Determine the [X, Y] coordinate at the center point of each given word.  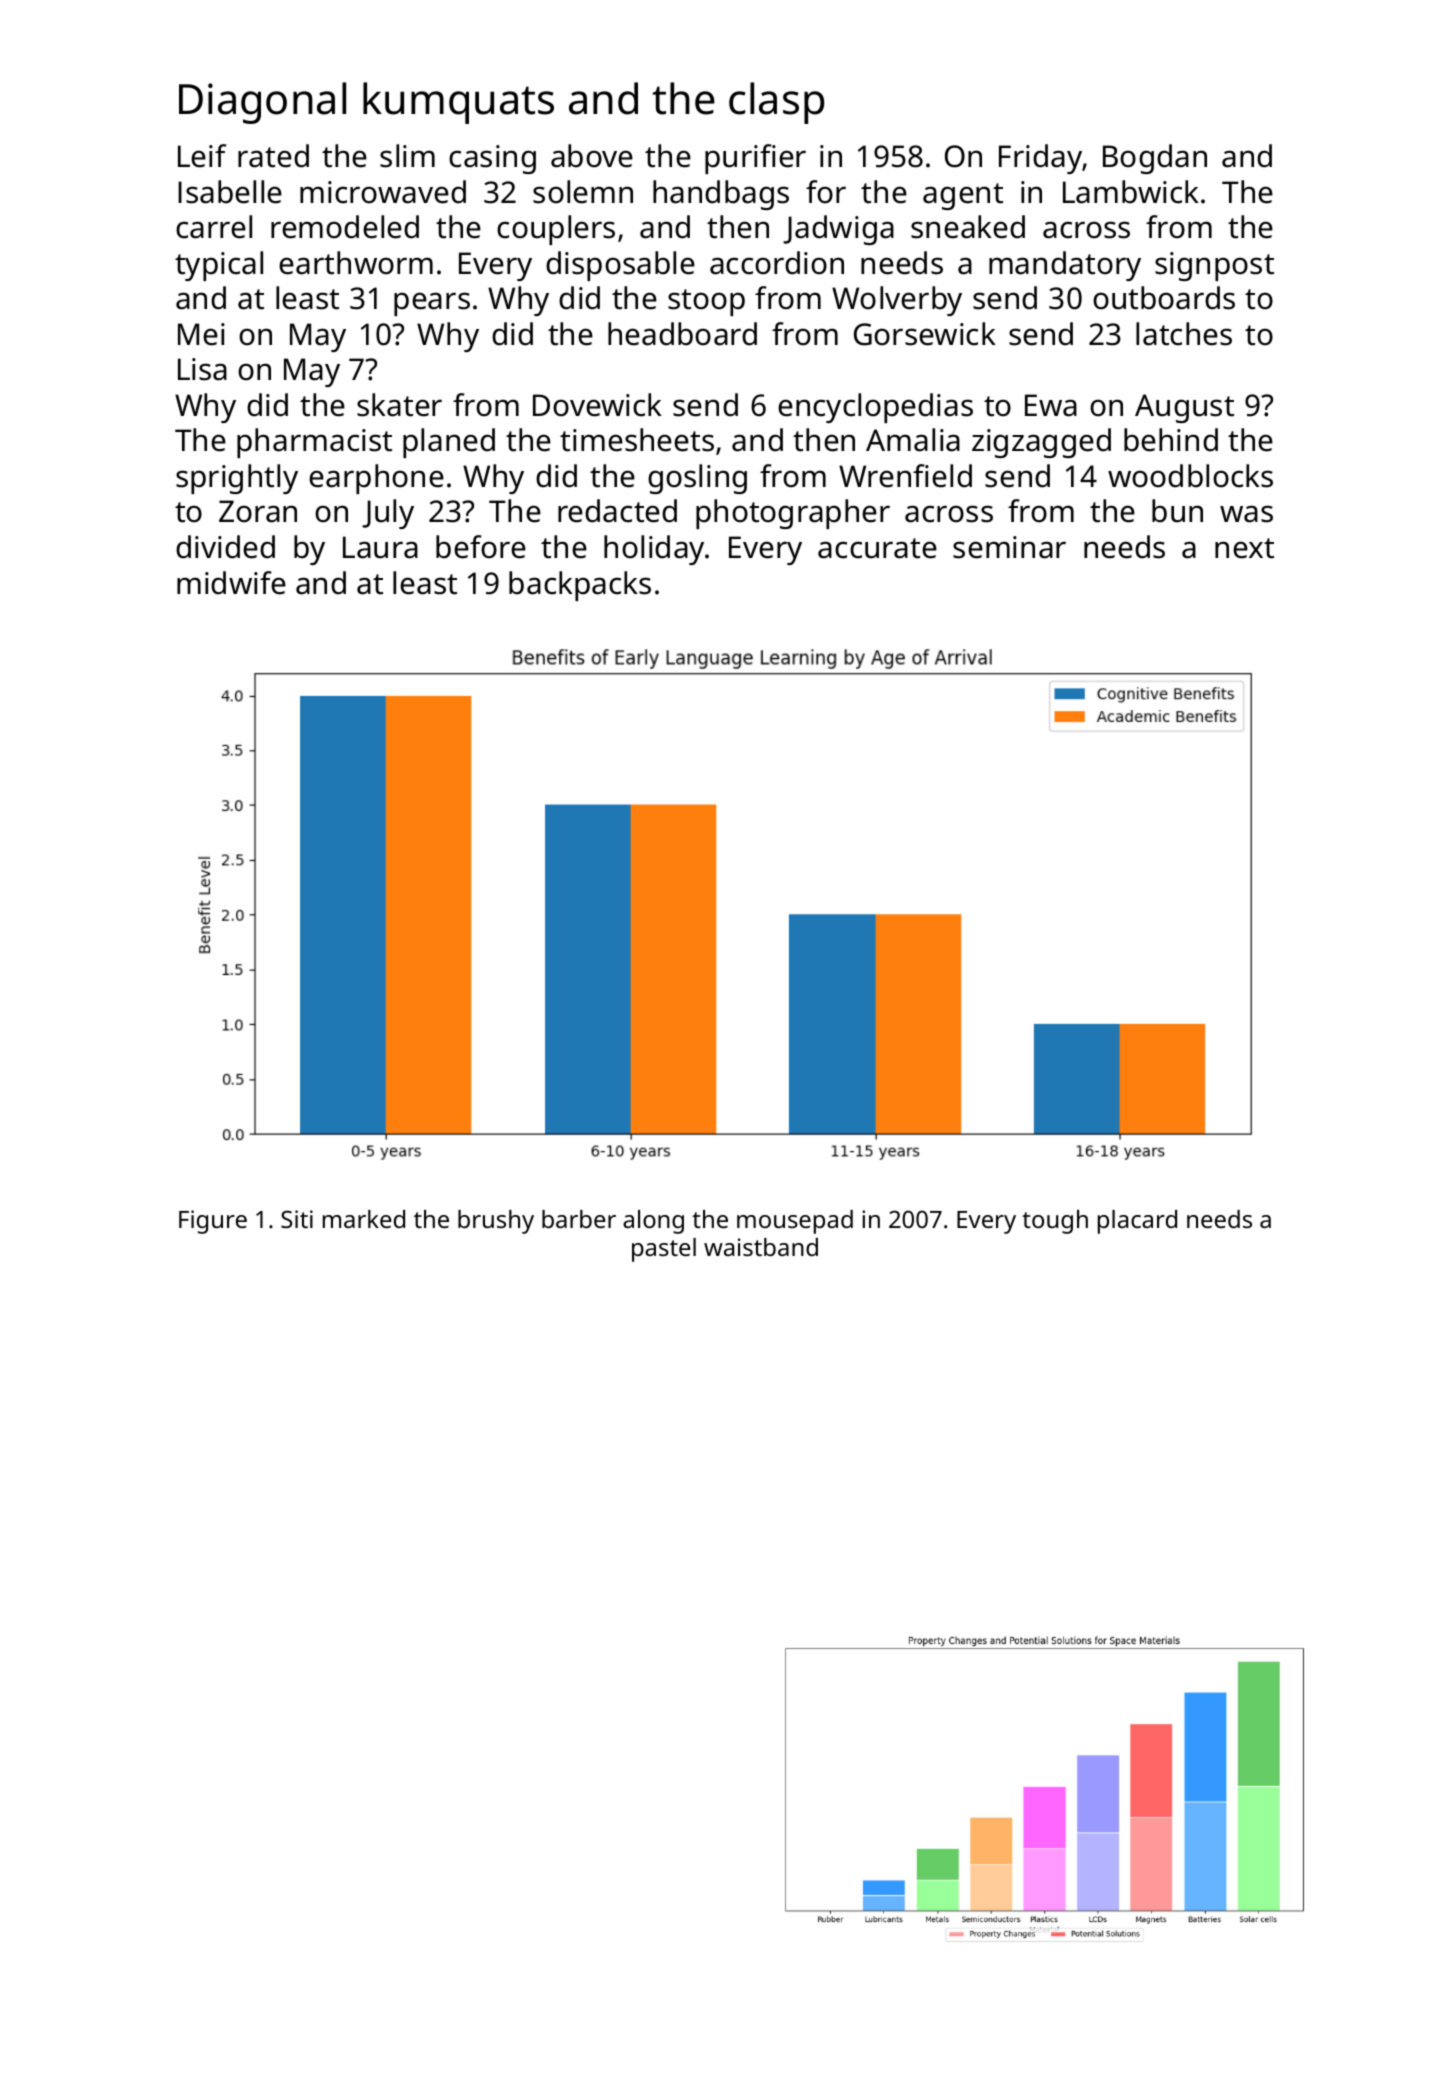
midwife [231, 583]
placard [1137, 1222]
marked [364, 1219]
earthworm [356, 263]
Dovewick [597, 405]
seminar [1009, 547]
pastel [664, 1250]
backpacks [580, 586]
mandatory [1065, 266]
